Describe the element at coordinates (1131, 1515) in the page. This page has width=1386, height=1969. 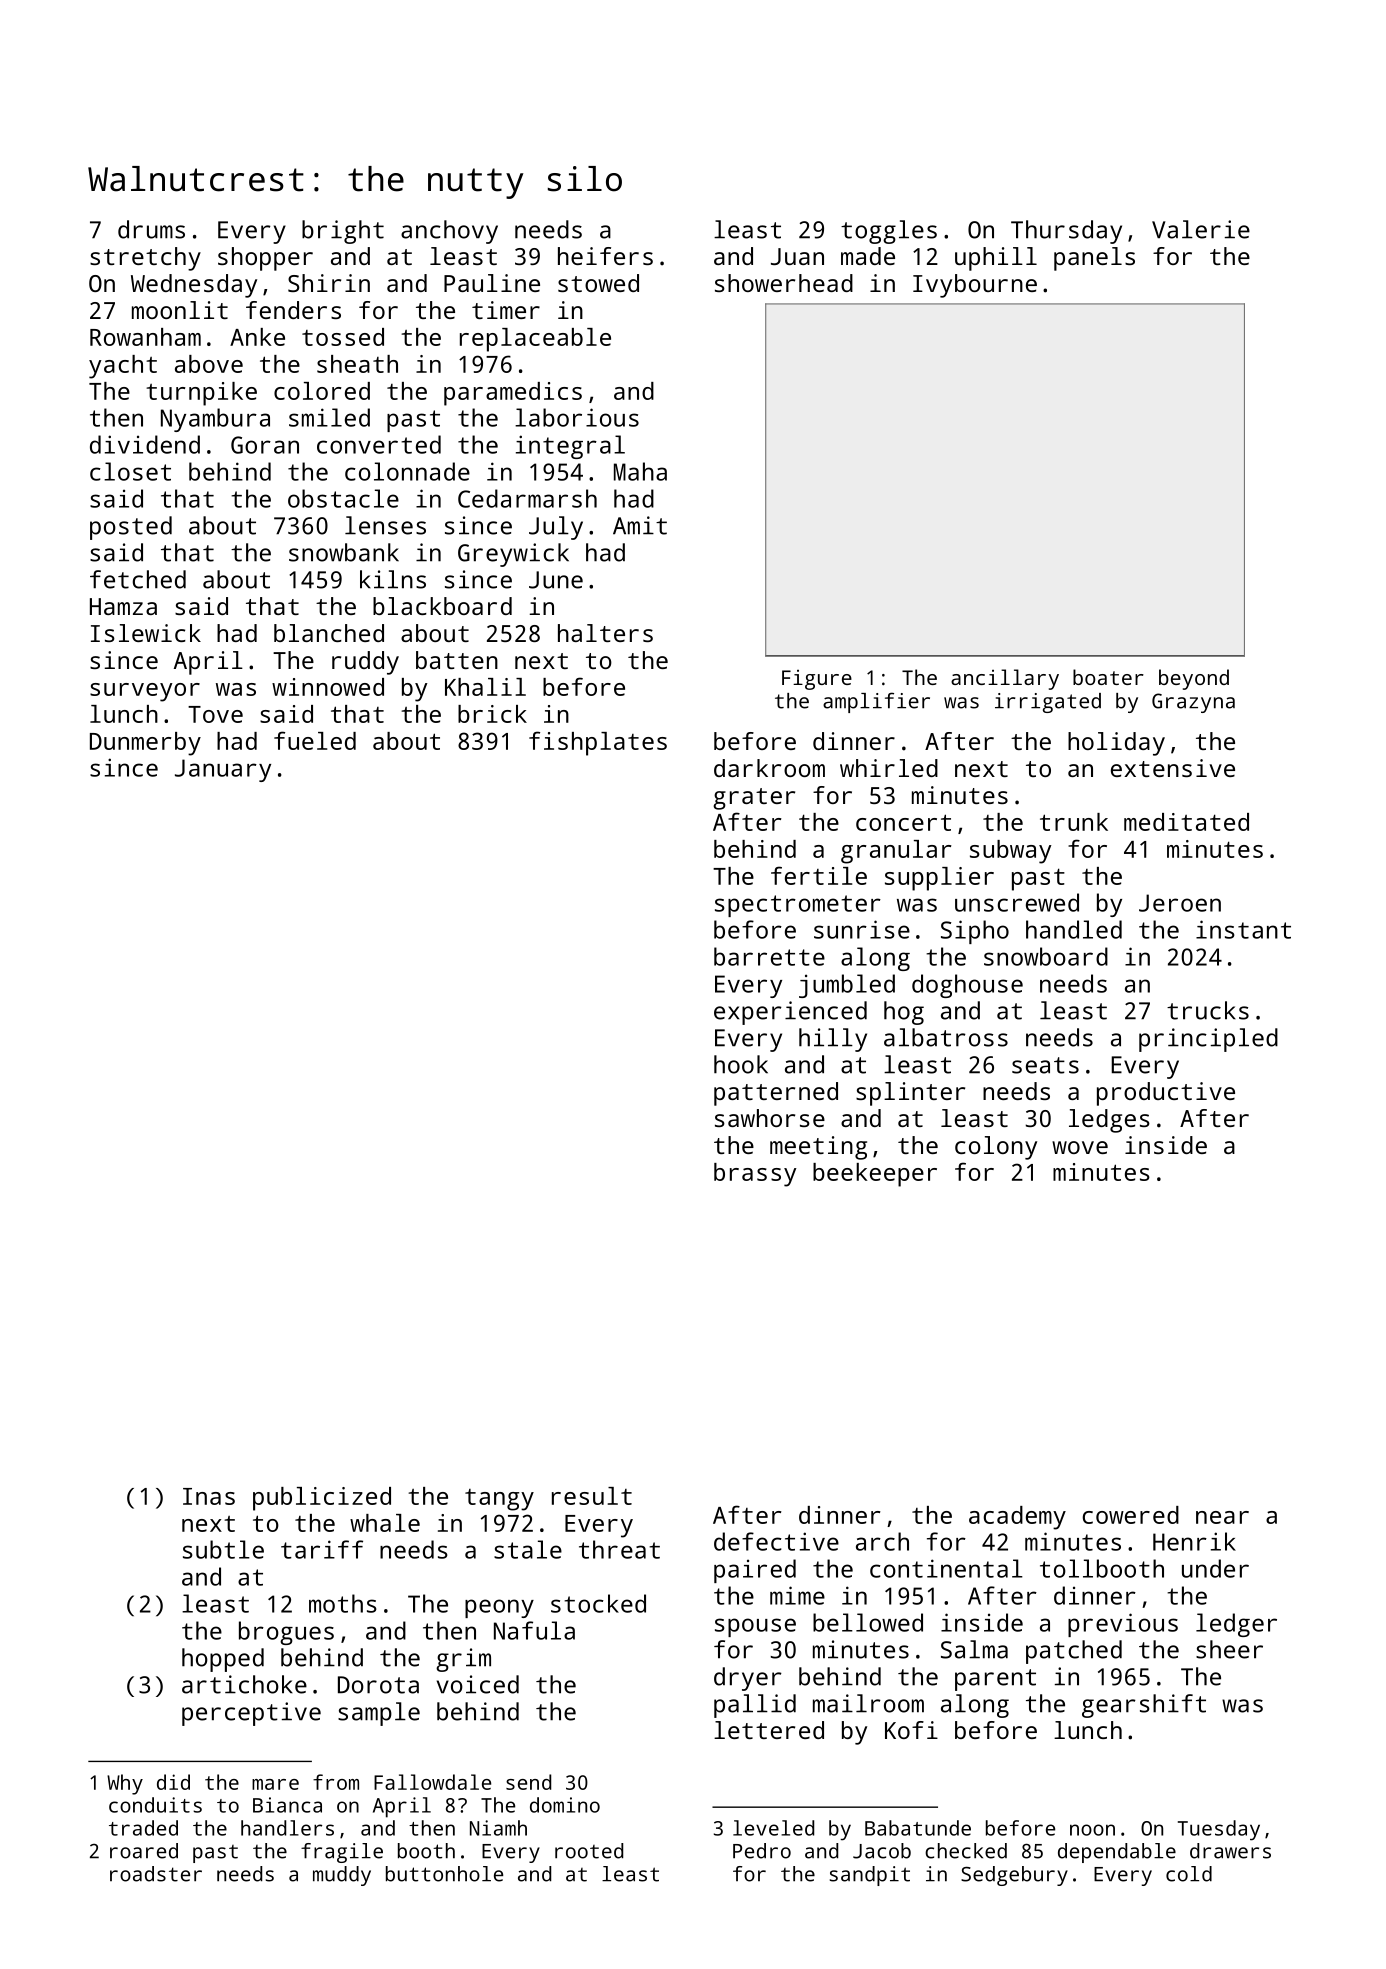
I see `cowered` at that location.
